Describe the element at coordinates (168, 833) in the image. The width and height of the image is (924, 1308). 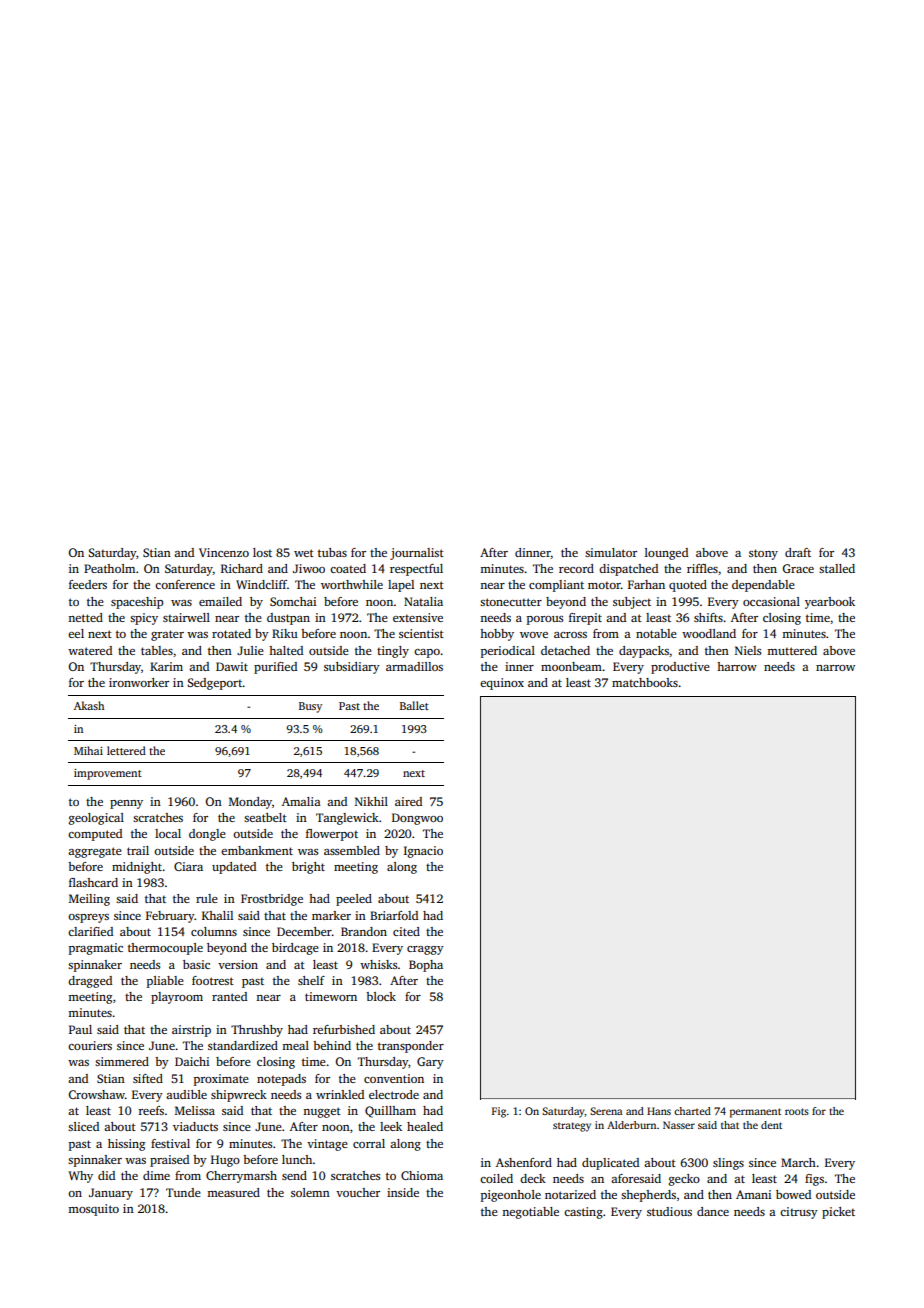
I see `local` at that location.
